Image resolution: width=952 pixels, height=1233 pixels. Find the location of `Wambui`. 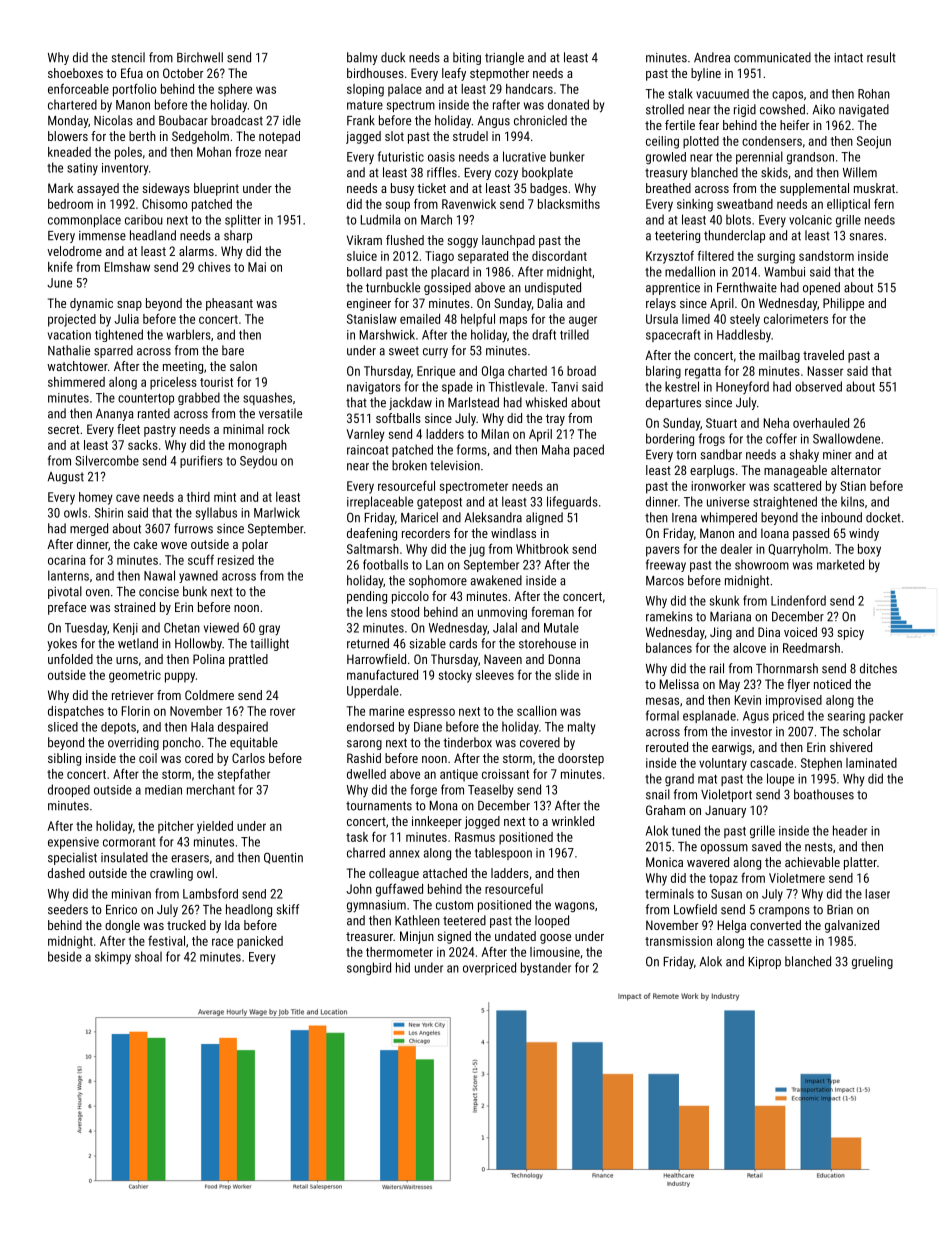

Wambui is located at coordinates (784, 271).
